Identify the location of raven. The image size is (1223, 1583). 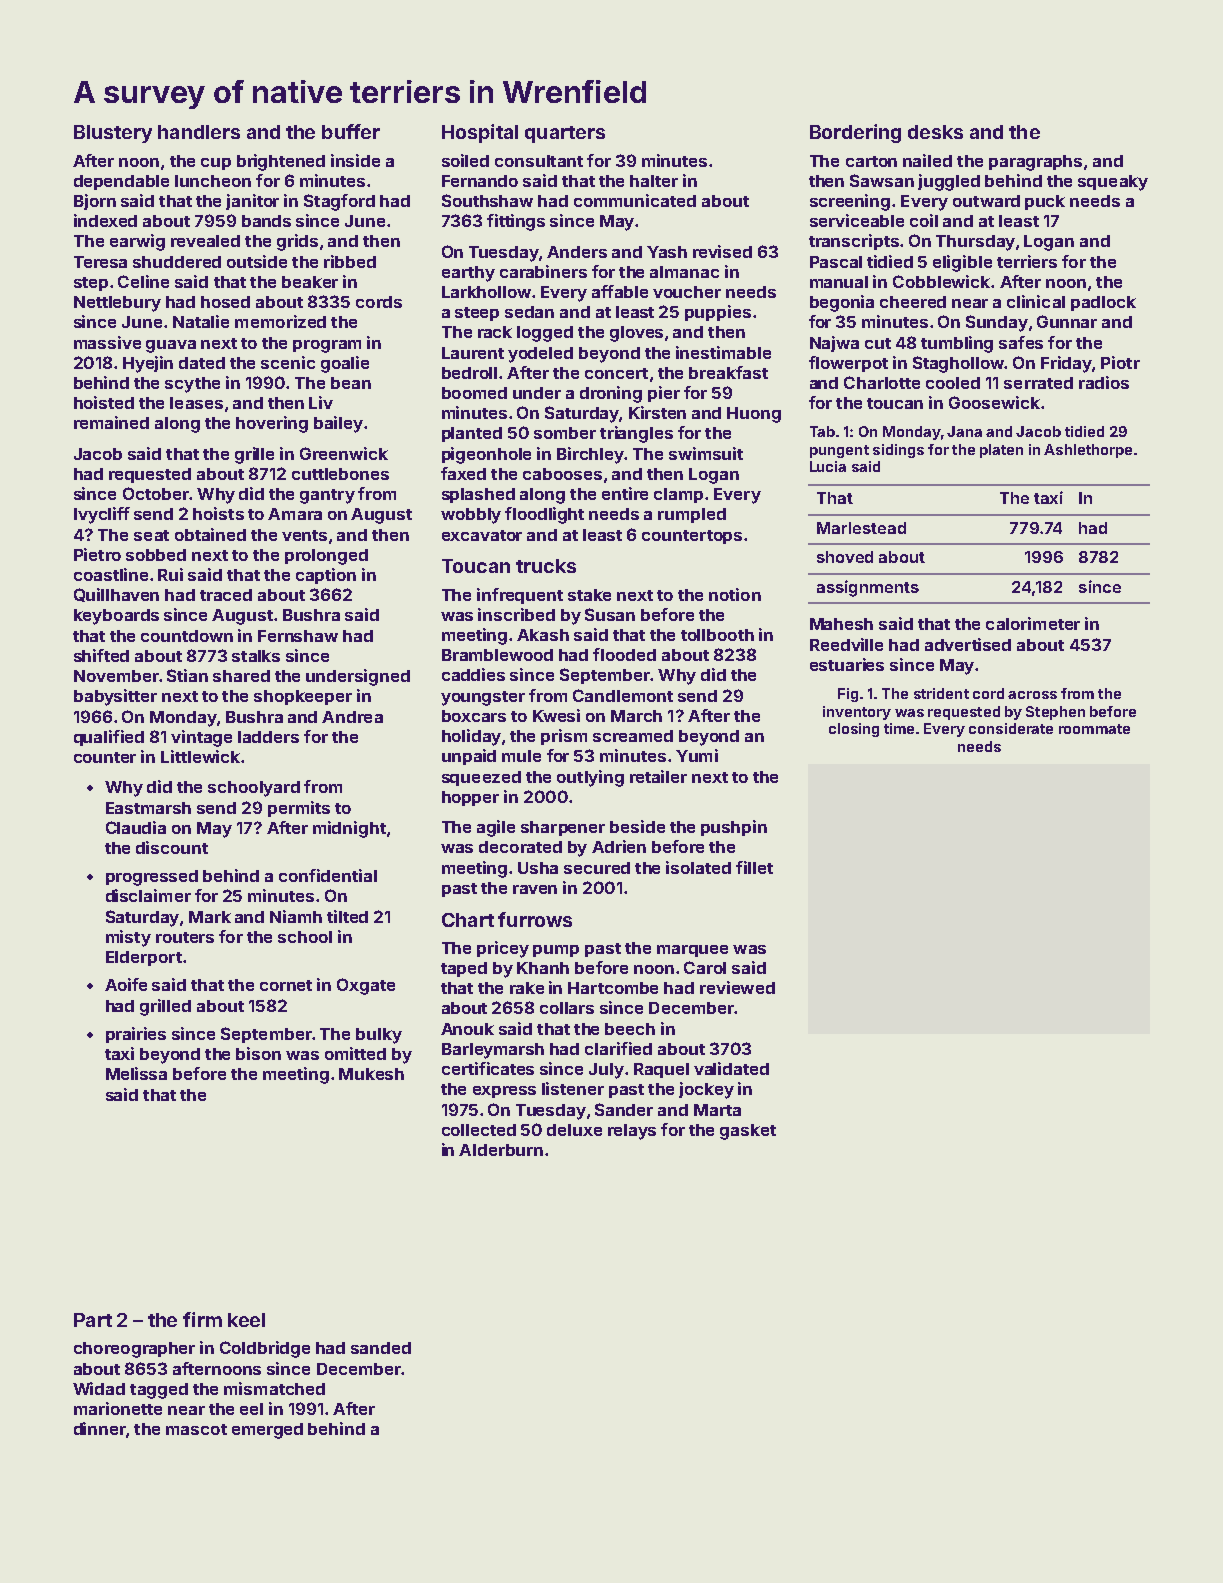
(535, 889).
